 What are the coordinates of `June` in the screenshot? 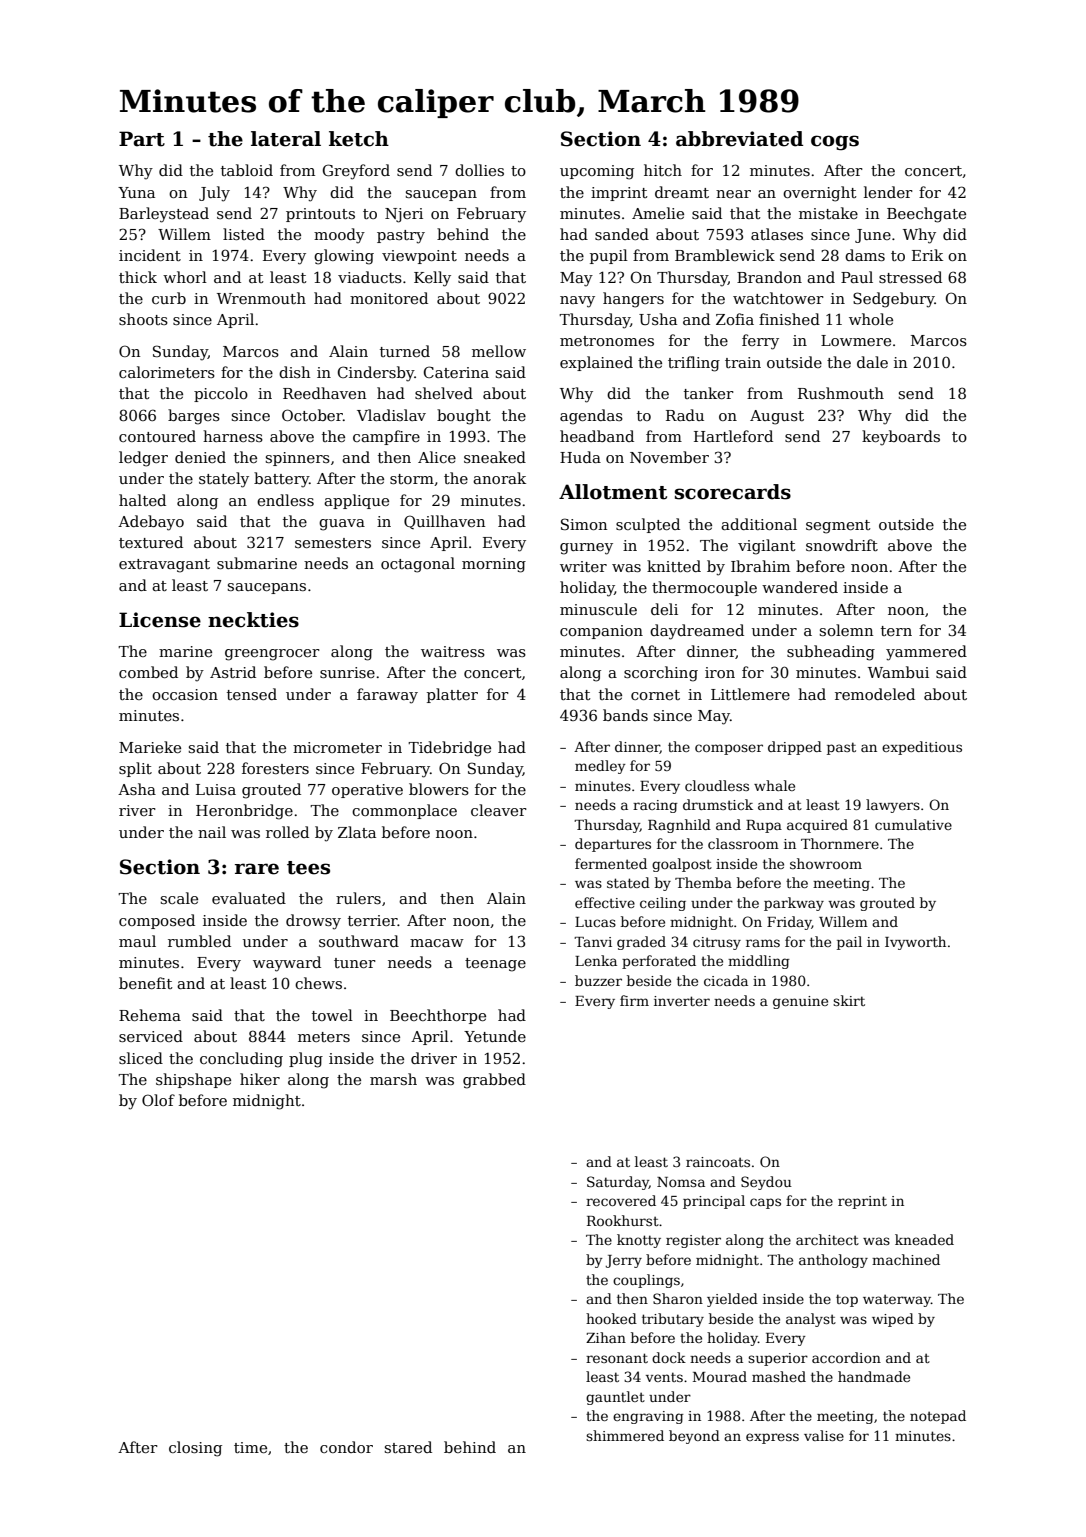 It's located at (873, 236).
